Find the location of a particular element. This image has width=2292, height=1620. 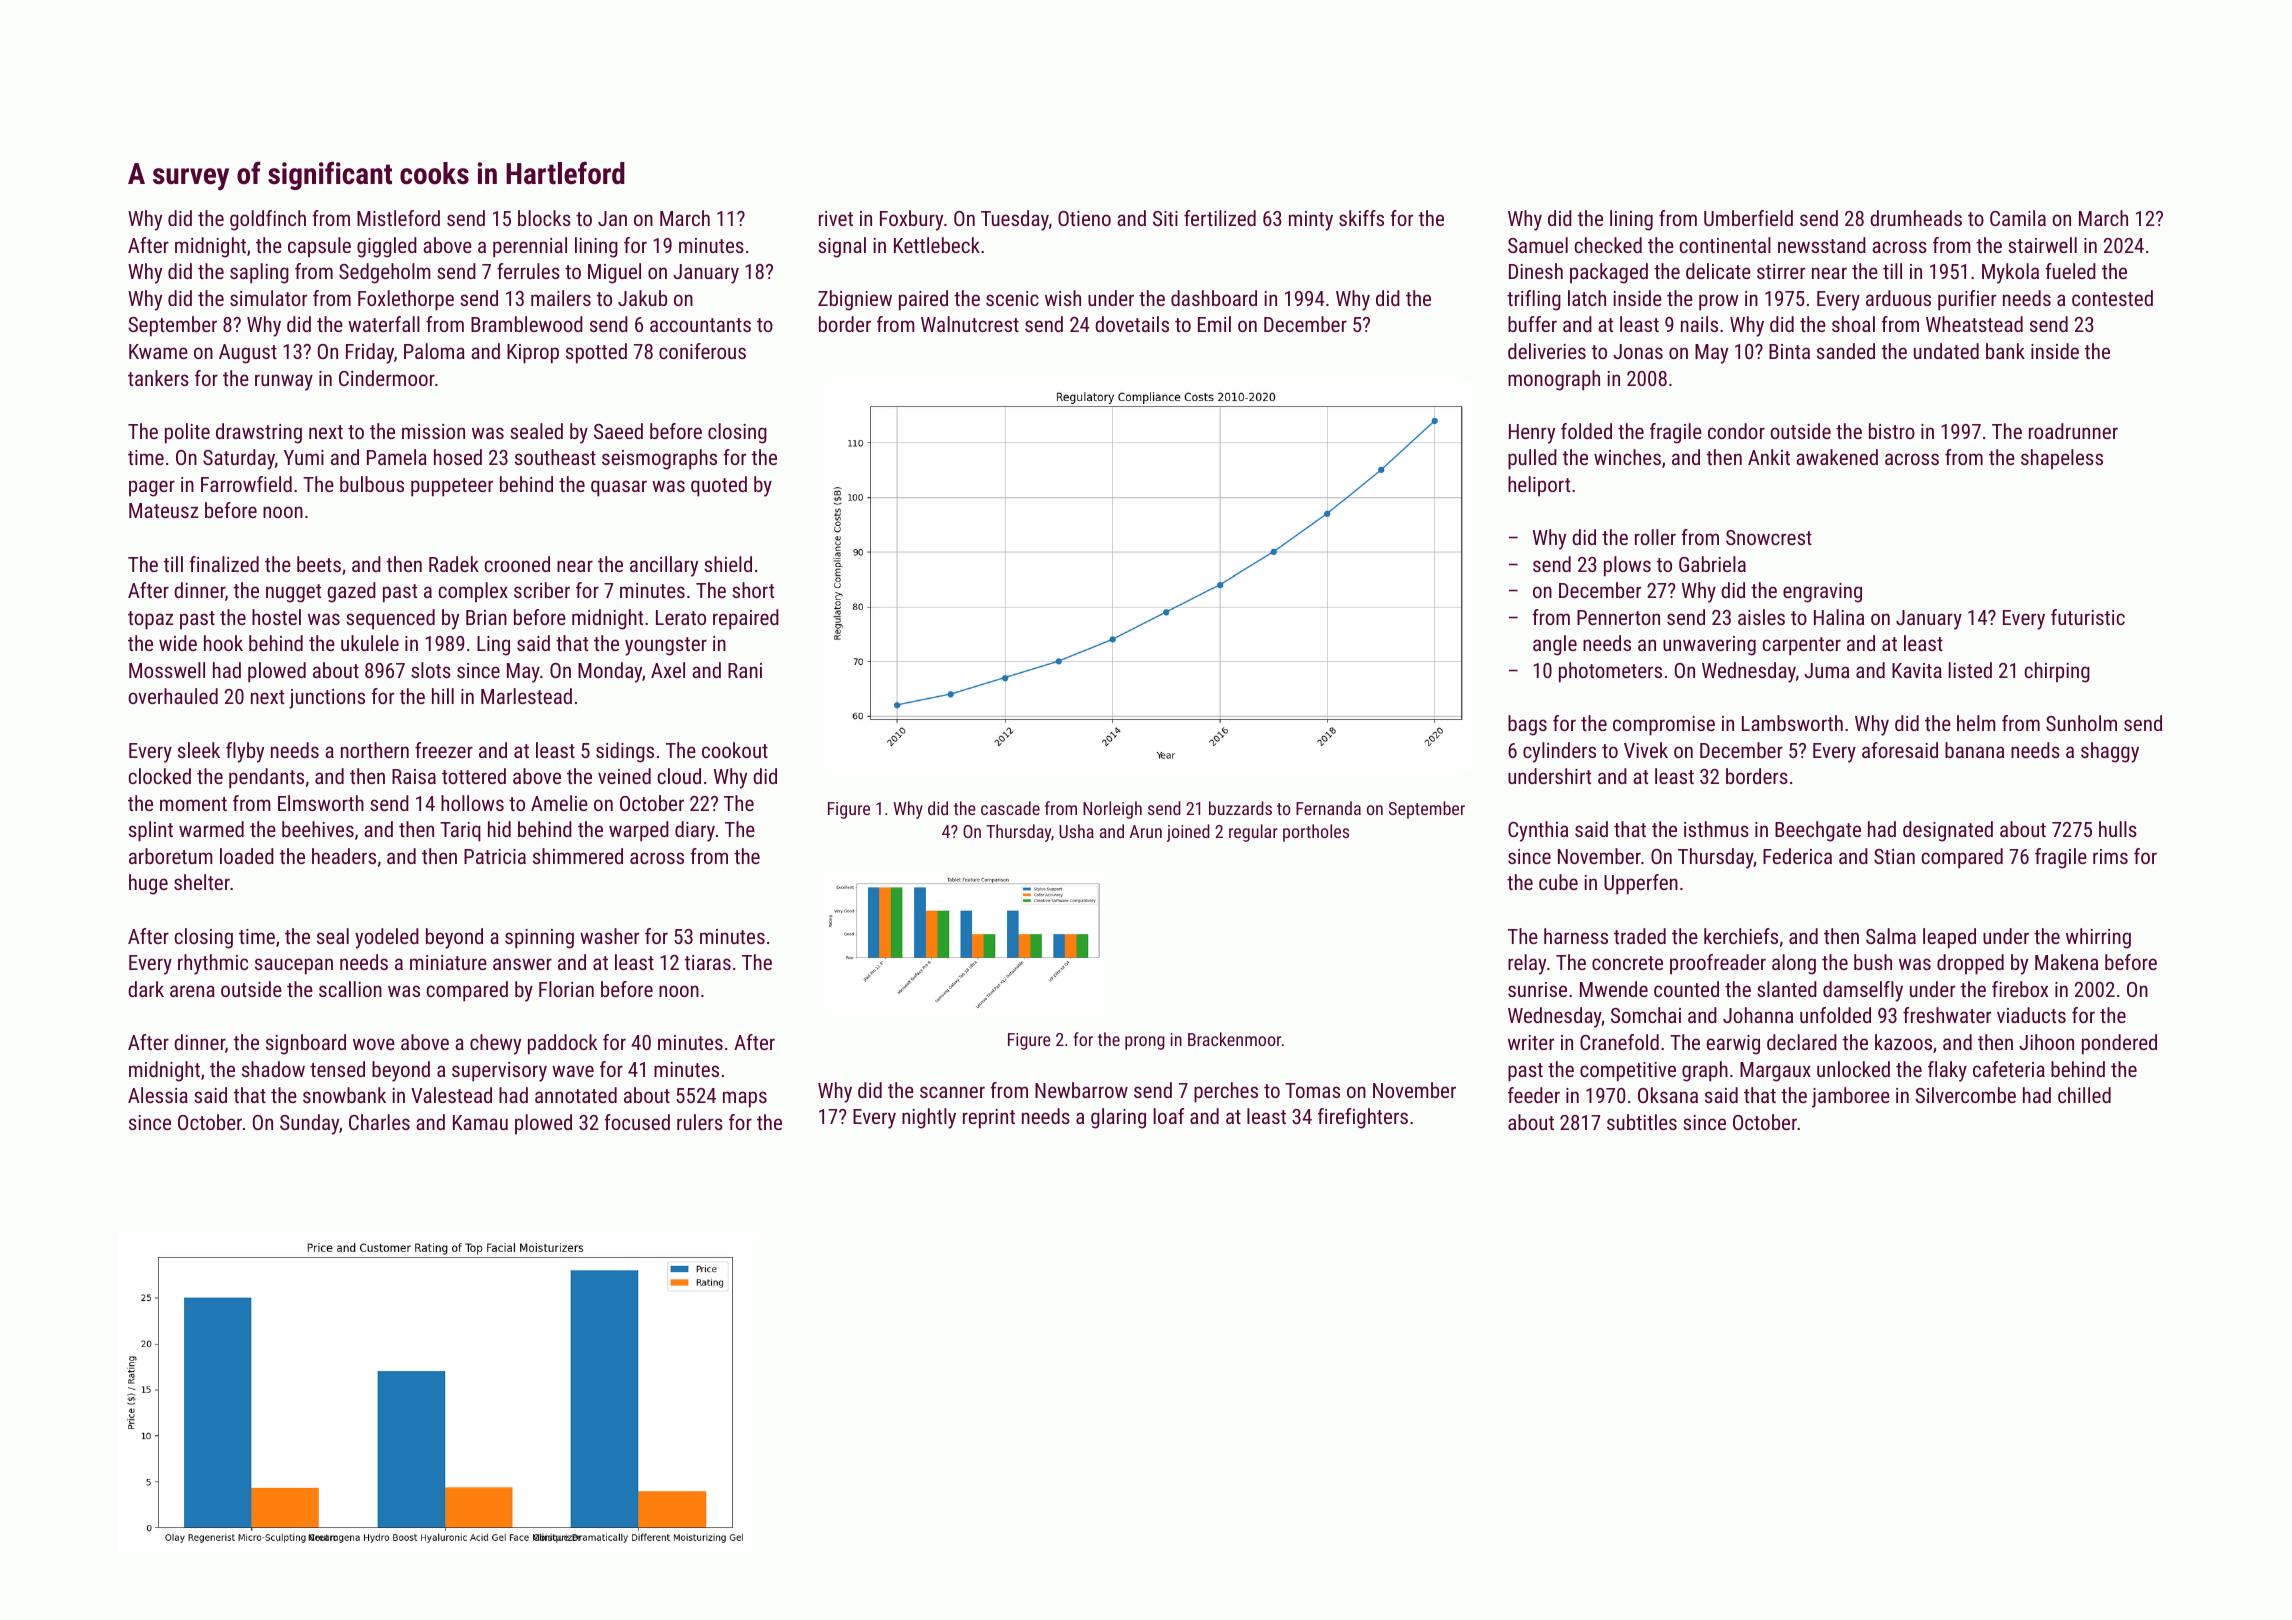

quasar is located at coordinates (619, 488).
